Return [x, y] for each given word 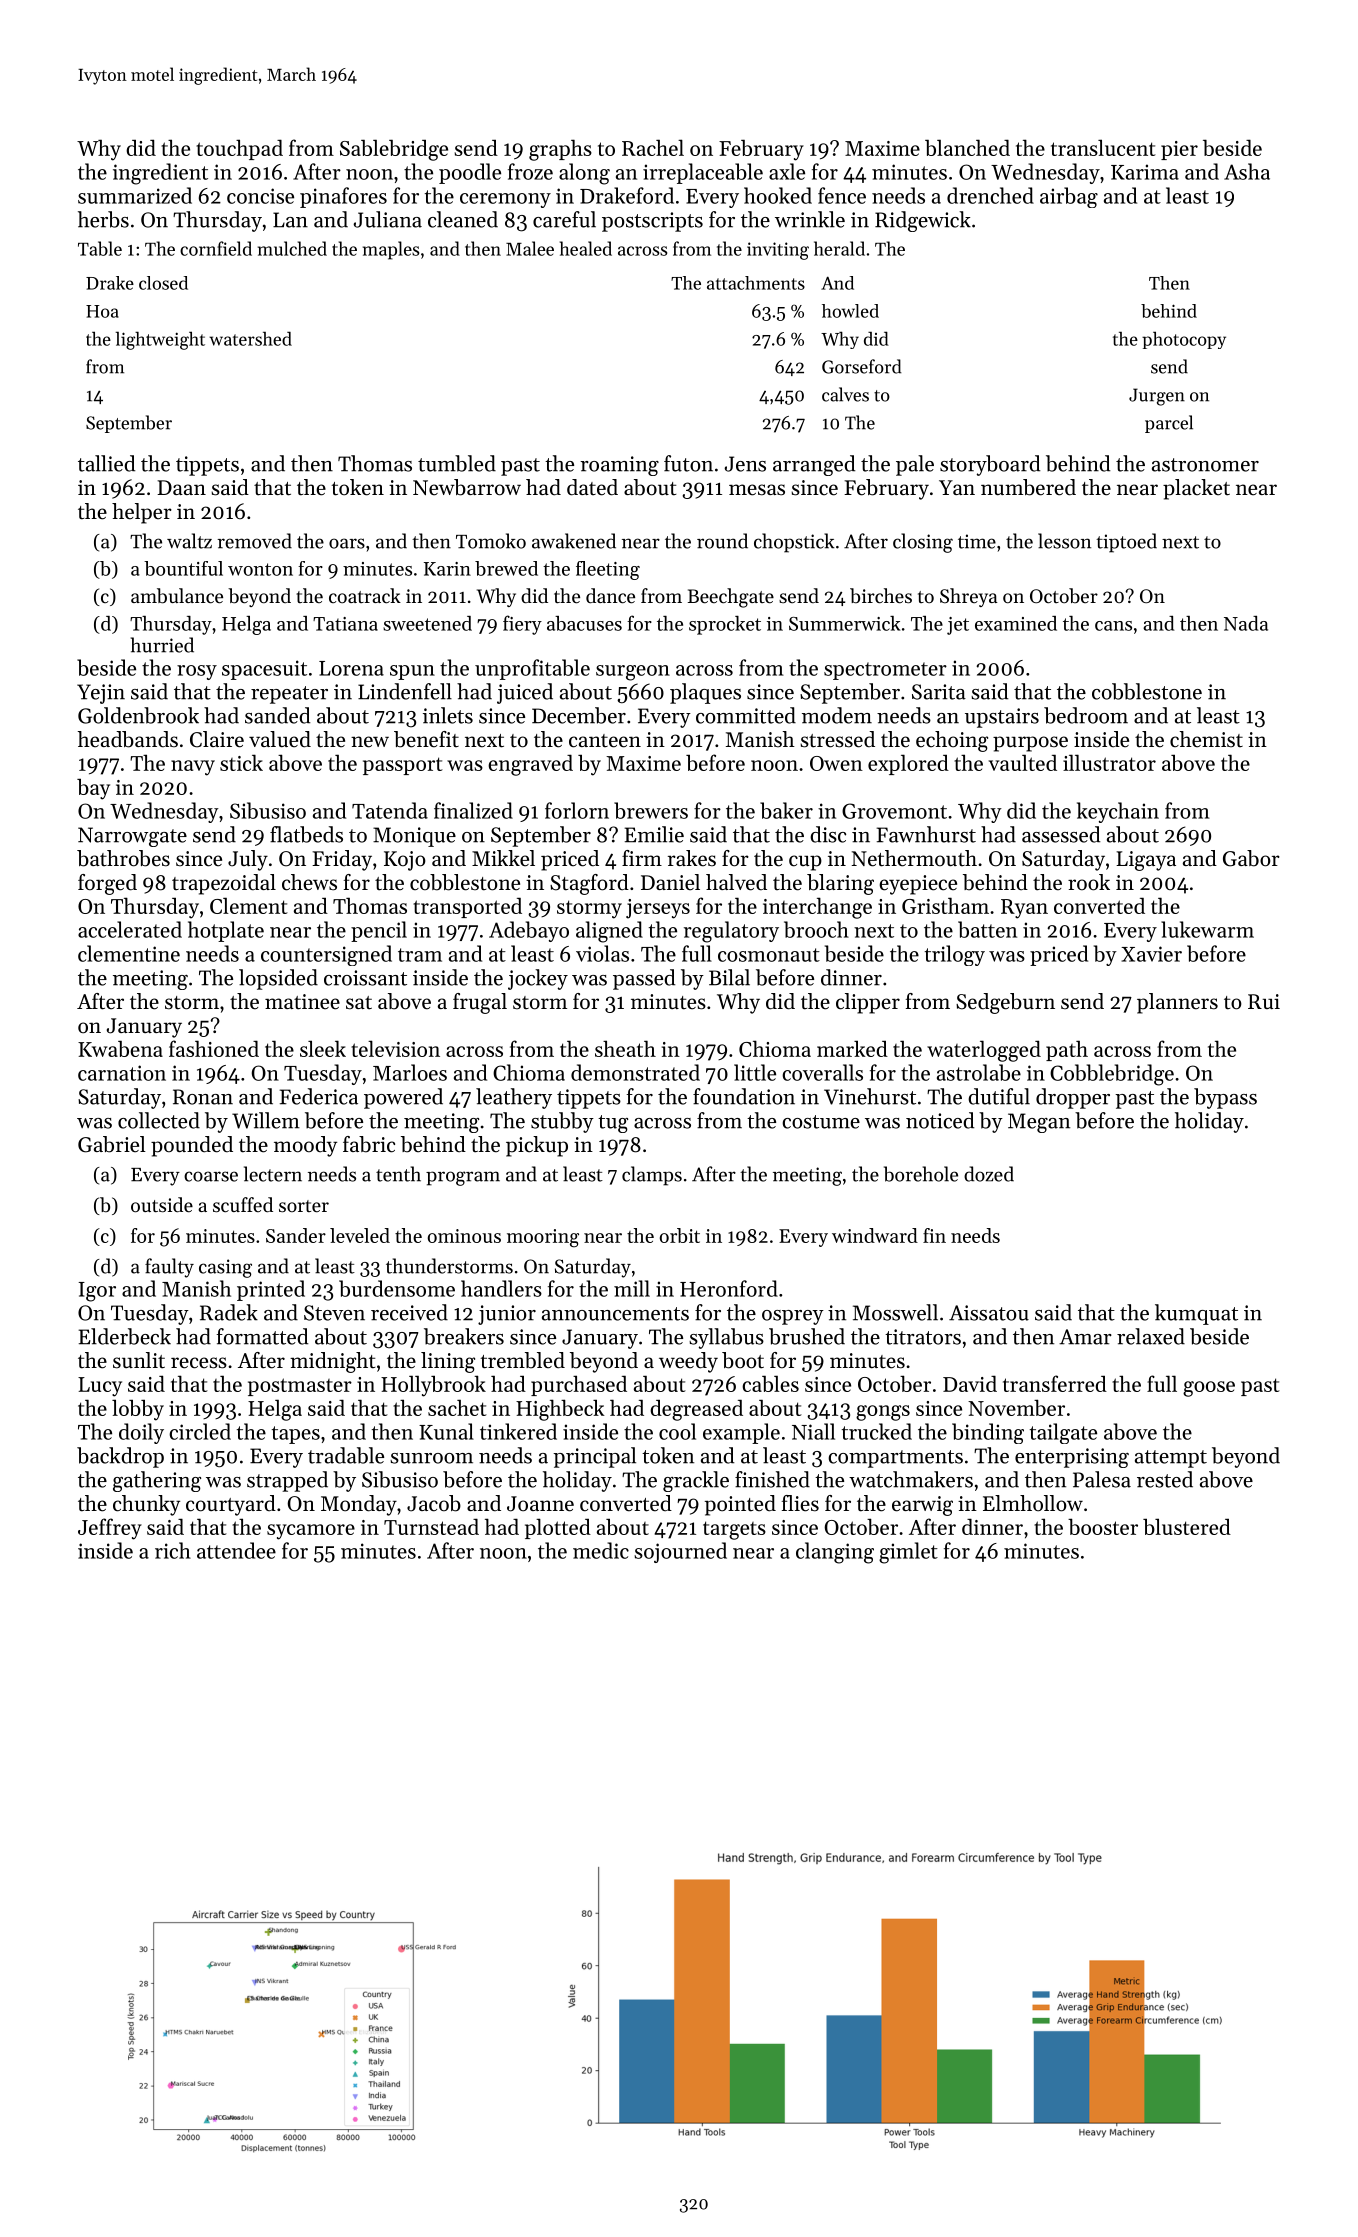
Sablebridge [394, 150]
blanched [967, 147]
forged [107, 884]
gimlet [908, 1553]
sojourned [680, 1552]
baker [786, 810]
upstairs [1002, 718]
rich [173, 1550]
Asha [1247, 171]
